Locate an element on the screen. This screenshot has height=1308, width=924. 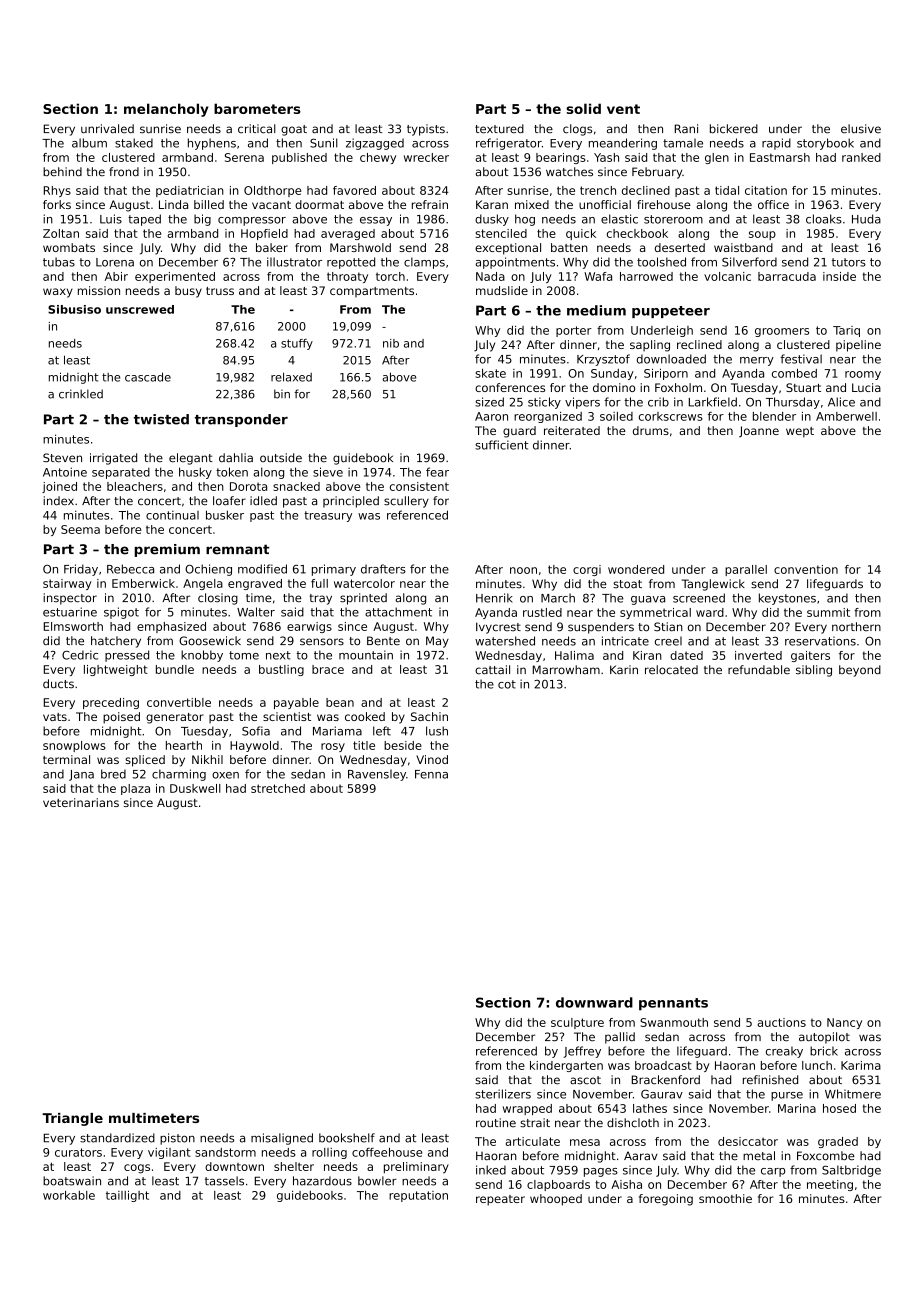
dahlia is located at coordinates (236, 458).
